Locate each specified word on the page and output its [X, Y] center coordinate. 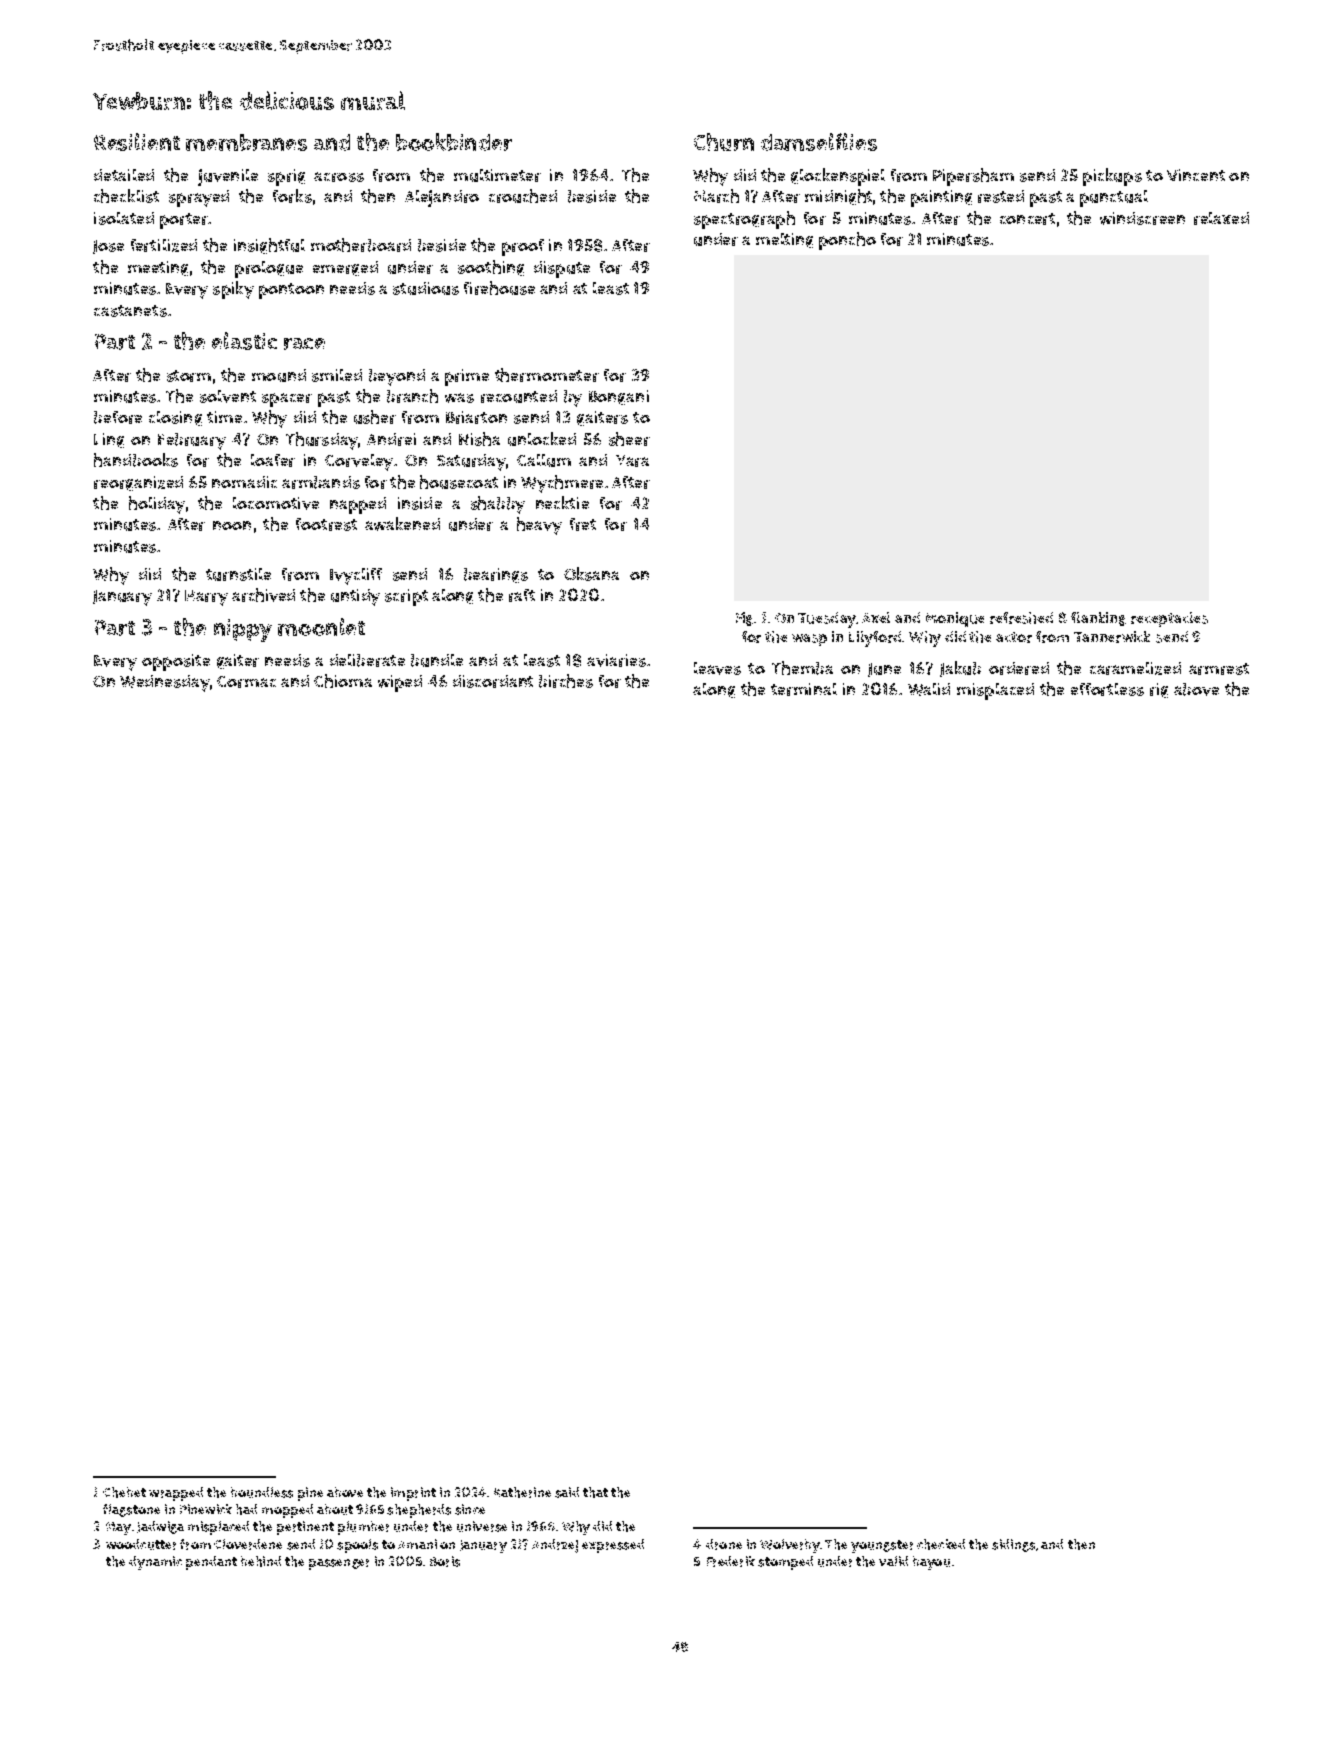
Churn [724, 142]
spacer [287, 400]
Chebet [124, 1492]
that [595, 1492]
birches [566, 681]
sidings [1013, 1545]
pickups [1112, 177]
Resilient [137, 142]
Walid [929, 689]
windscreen [1142, 218]
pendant [211, 1563]
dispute [562, 269]
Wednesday [165, 683]
